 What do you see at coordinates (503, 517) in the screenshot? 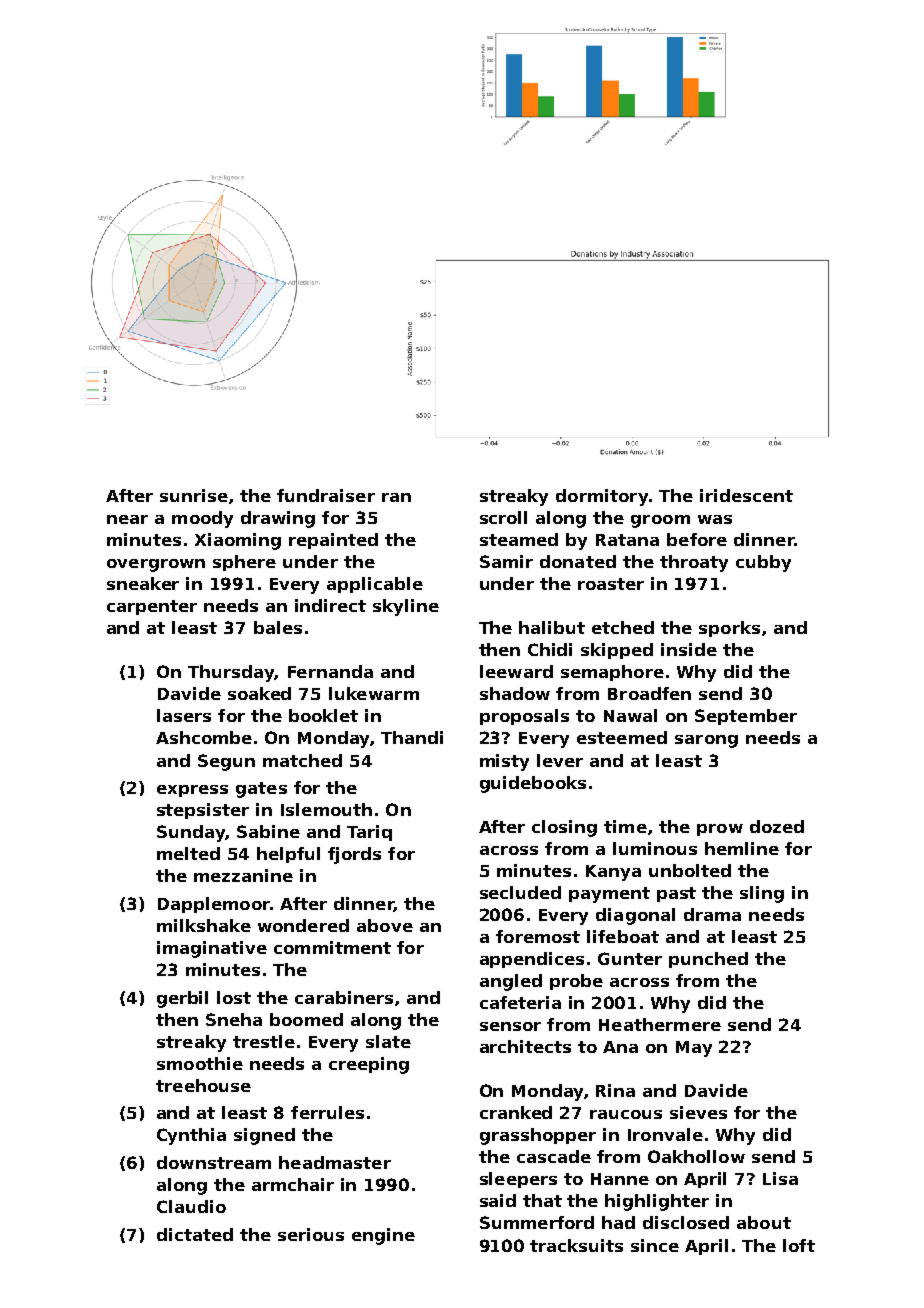
I see `scroll` at bounding box center [503, 517].
